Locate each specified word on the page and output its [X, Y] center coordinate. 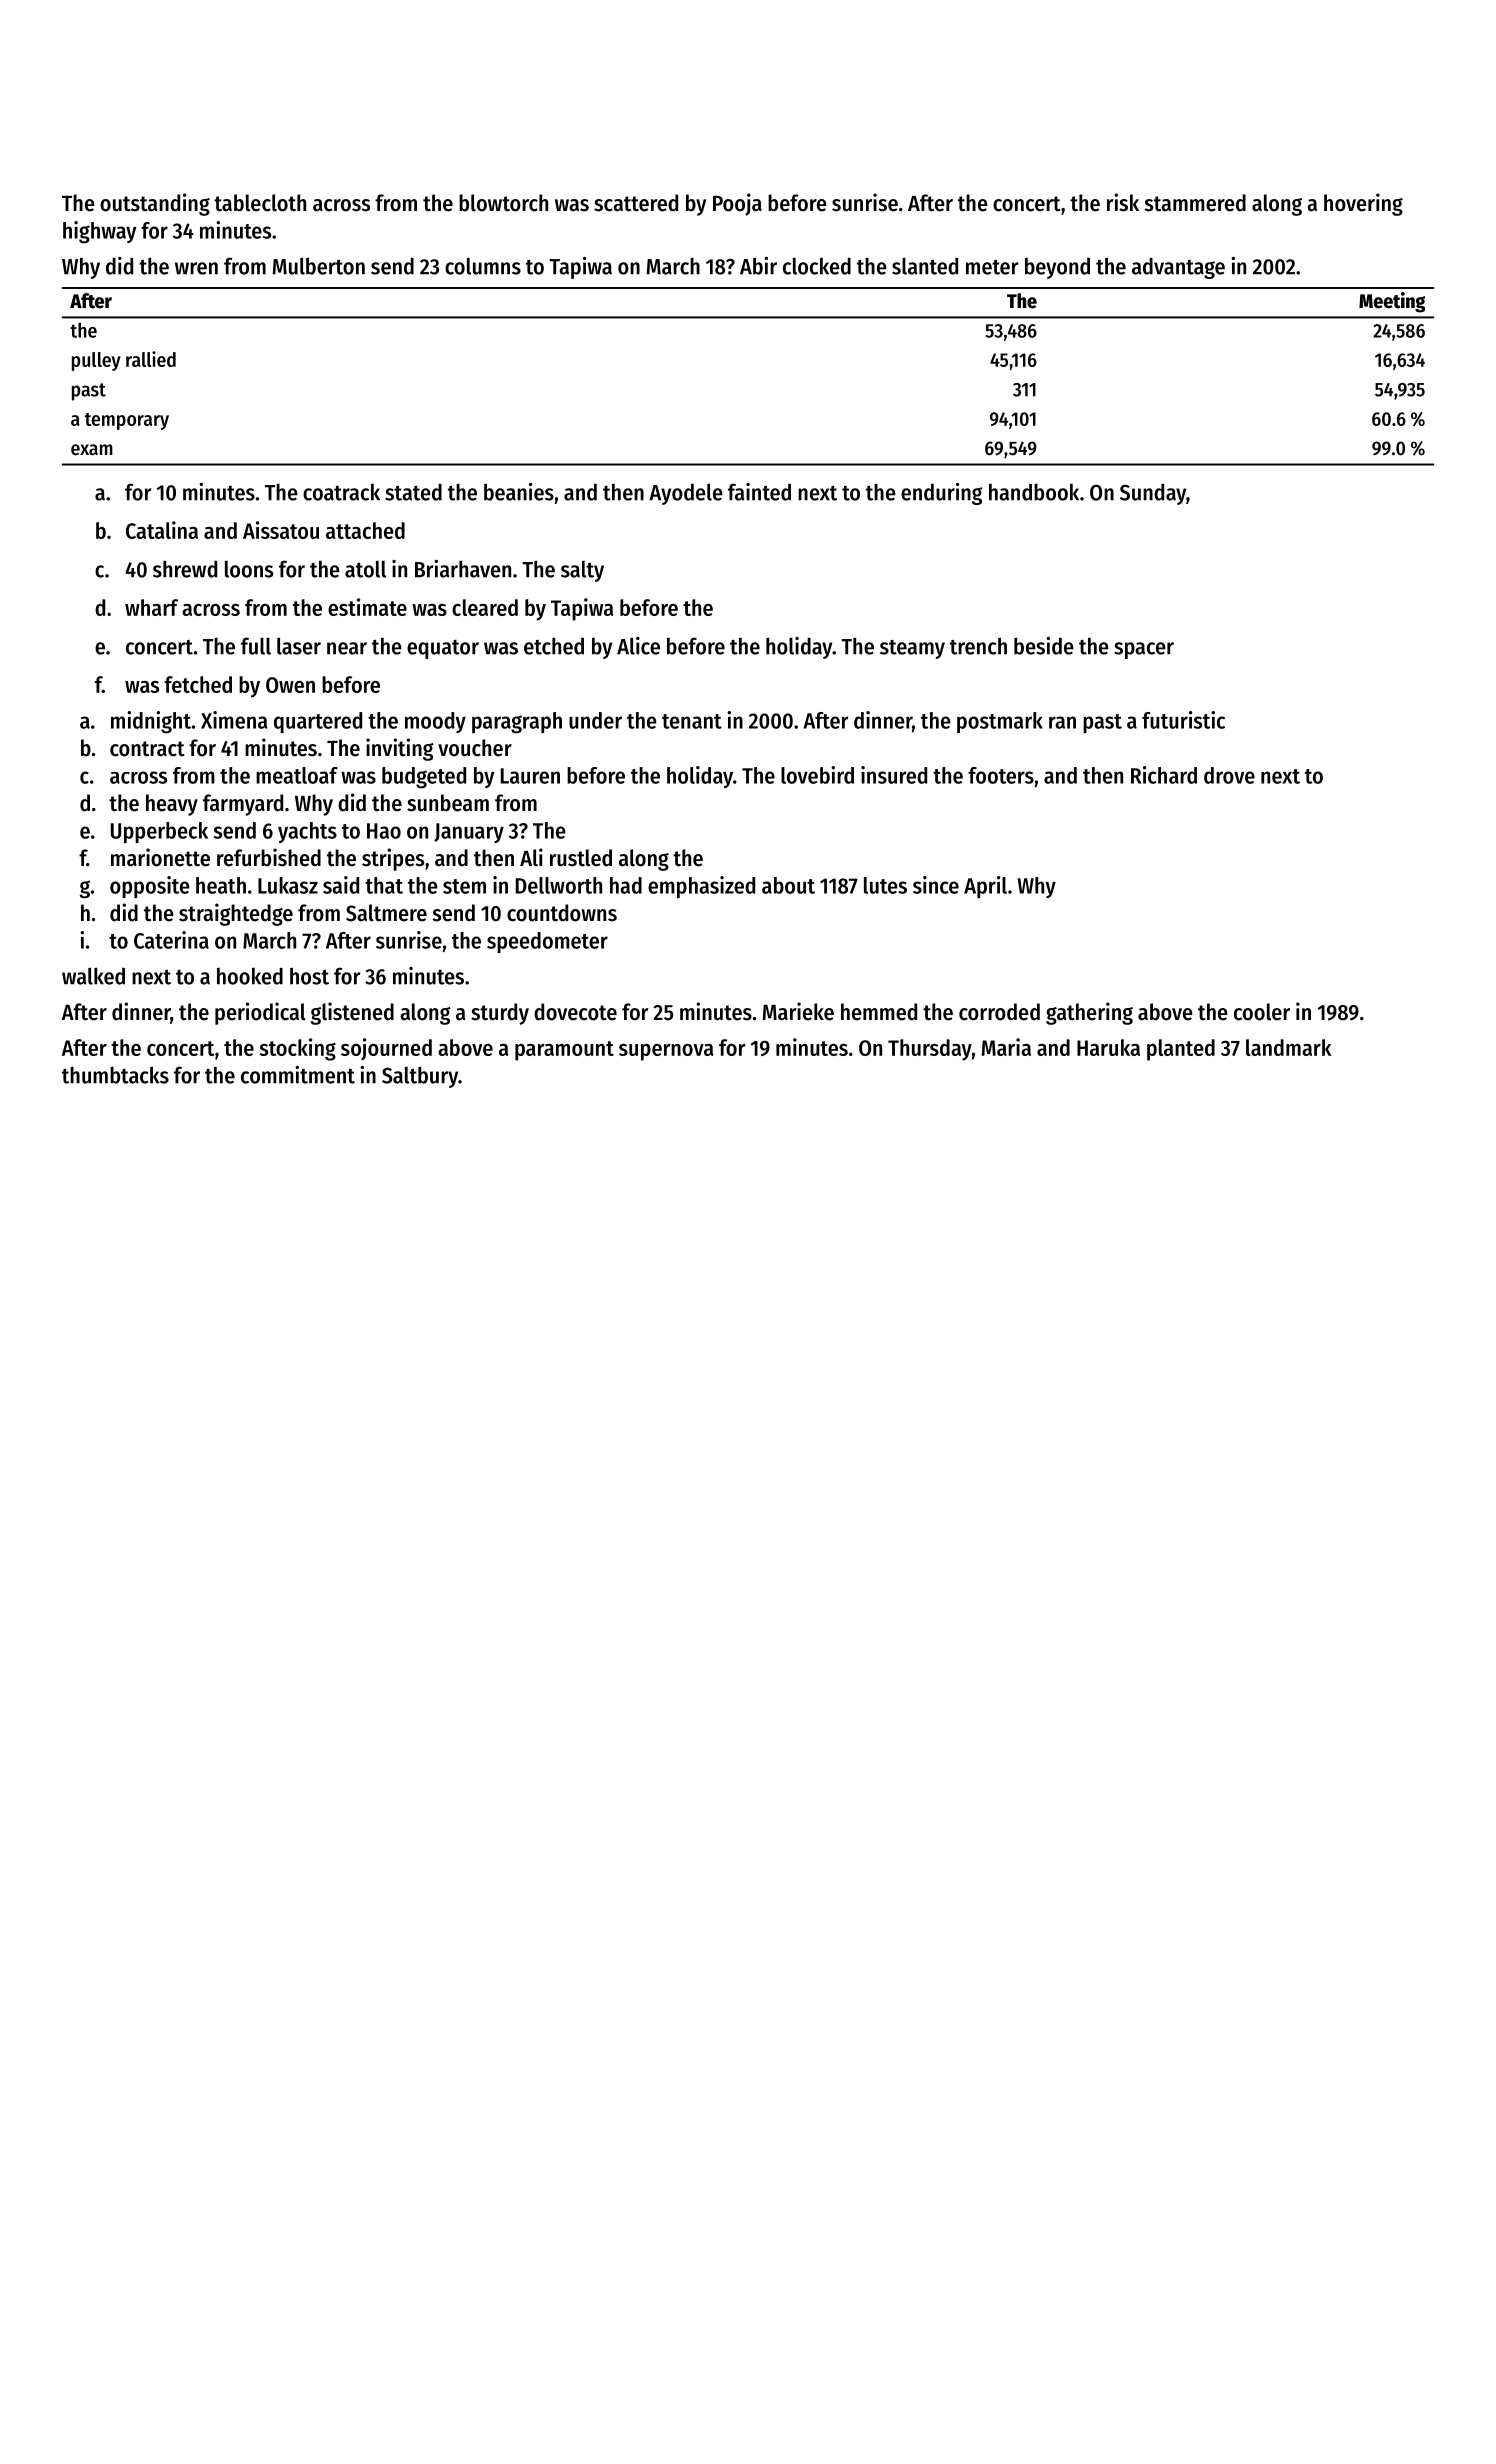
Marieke [798, 1011]
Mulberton [319, 266]
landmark [1289, 1047]
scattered [636, 203]
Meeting [1392, 302]
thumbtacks [115, 1075]
